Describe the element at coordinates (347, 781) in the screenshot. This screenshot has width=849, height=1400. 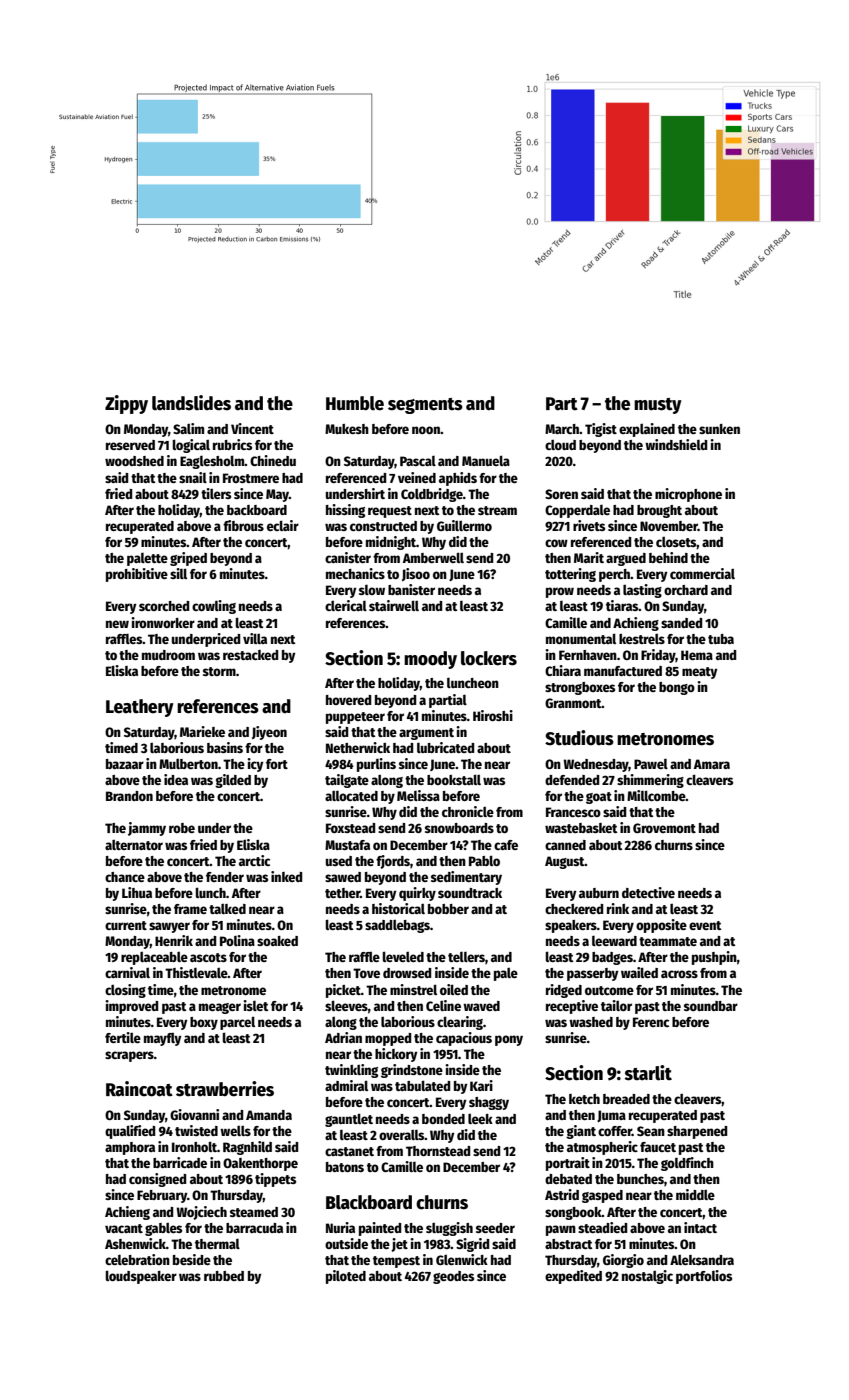
I see `tailgate` at that location.
